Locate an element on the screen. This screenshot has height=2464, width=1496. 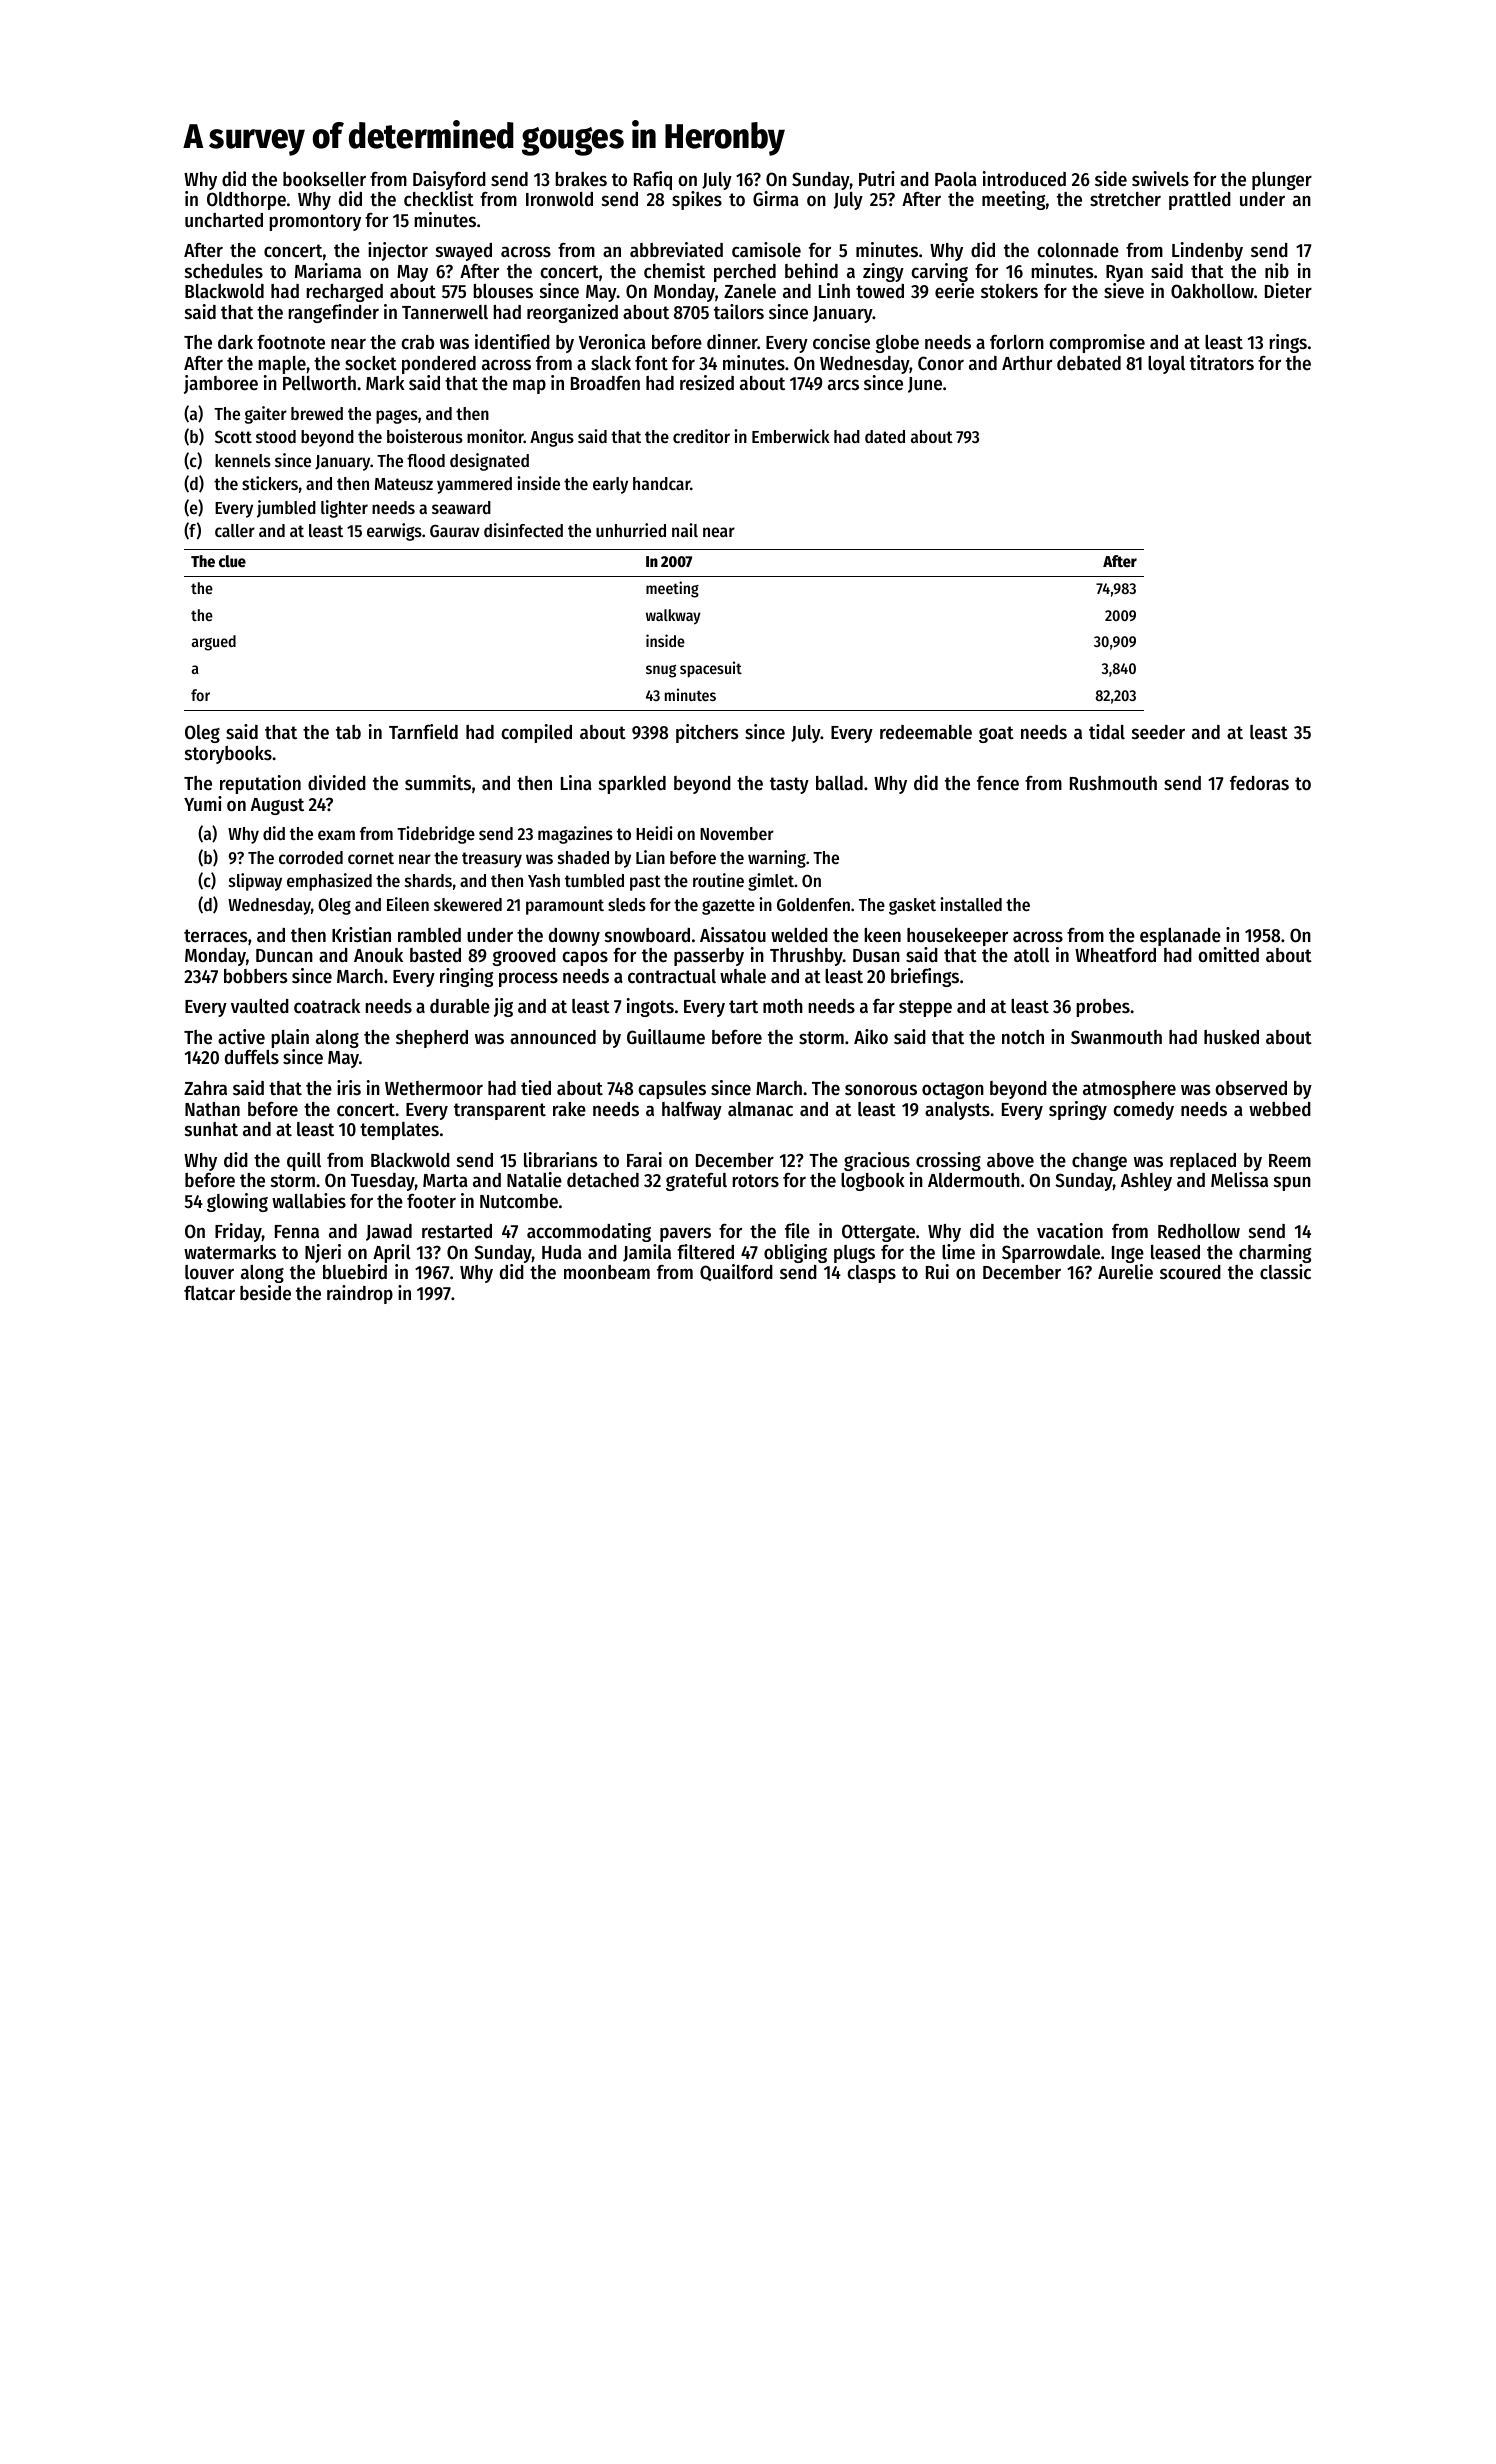
omitted is located at coordinates (1228, 955).
